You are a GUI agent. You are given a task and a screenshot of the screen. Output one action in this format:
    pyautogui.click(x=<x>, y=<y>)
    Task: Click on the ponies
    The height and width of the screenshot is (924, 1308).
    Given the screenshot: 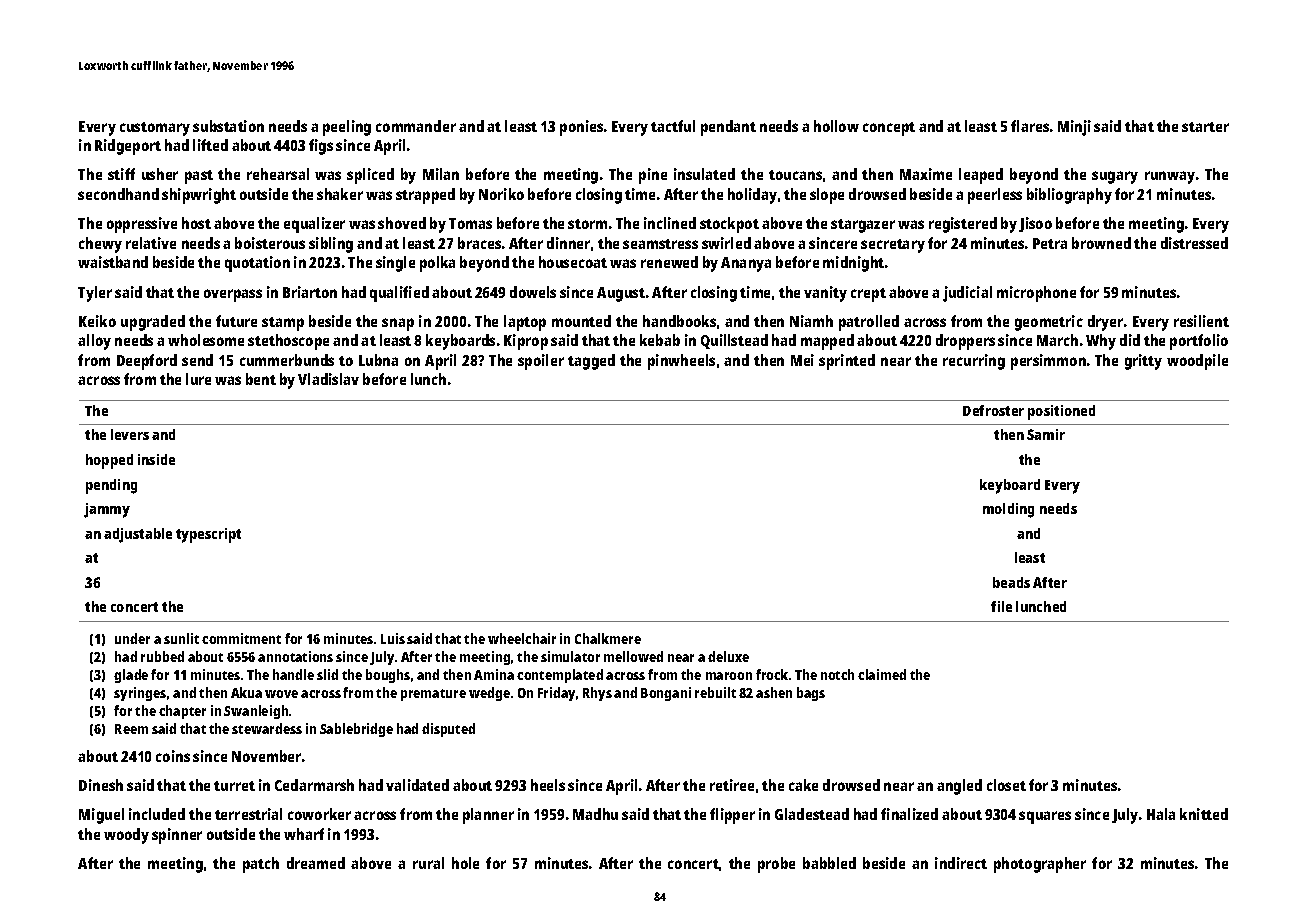 What is the action you would take?
    pyautogui.click(x=581, y=128)
